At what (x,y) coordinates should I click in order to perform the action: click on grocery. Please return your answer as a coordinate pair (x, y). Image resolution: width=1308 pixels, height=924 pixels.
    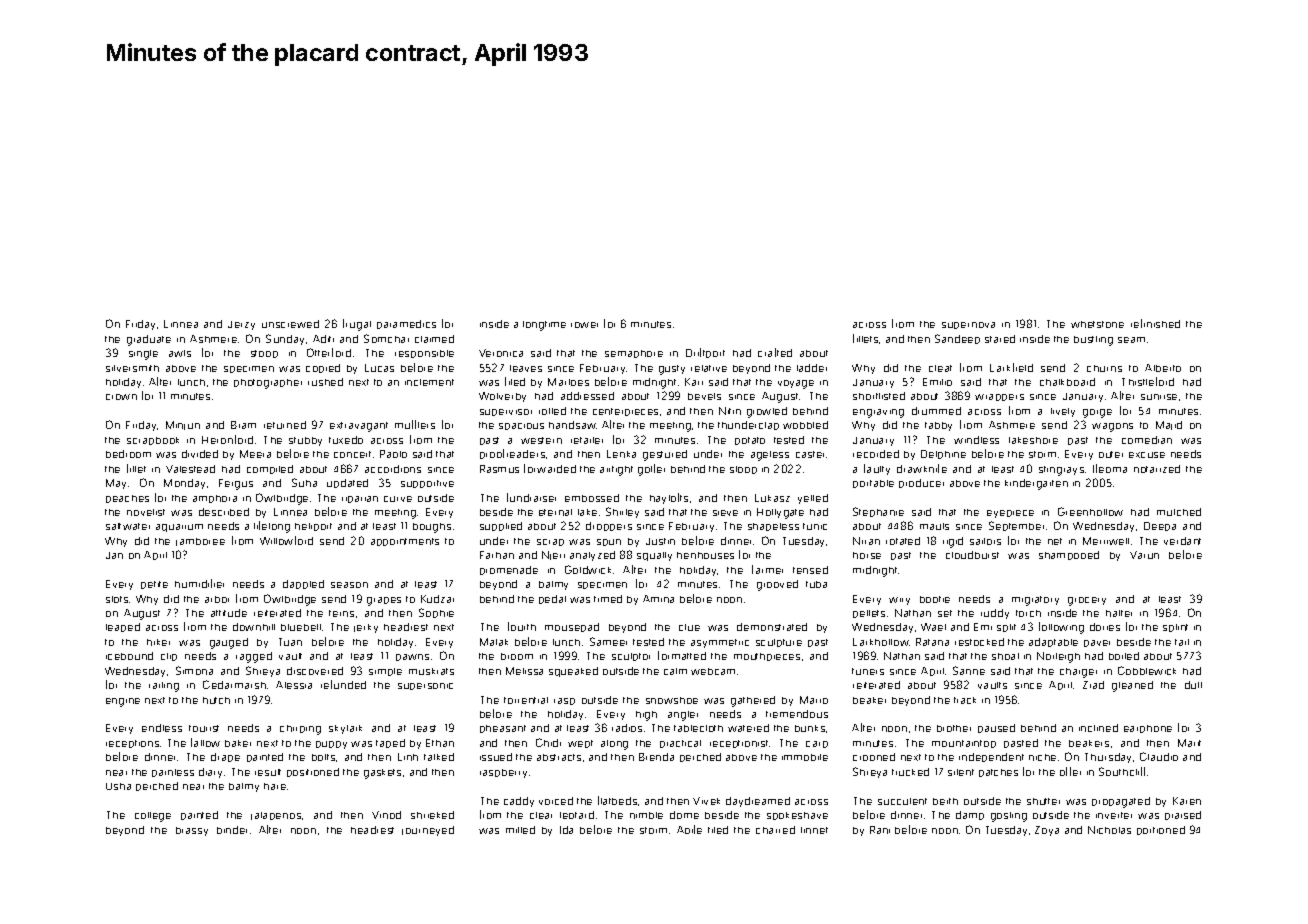
    Looking at the image, I should click on (1087, 601).
